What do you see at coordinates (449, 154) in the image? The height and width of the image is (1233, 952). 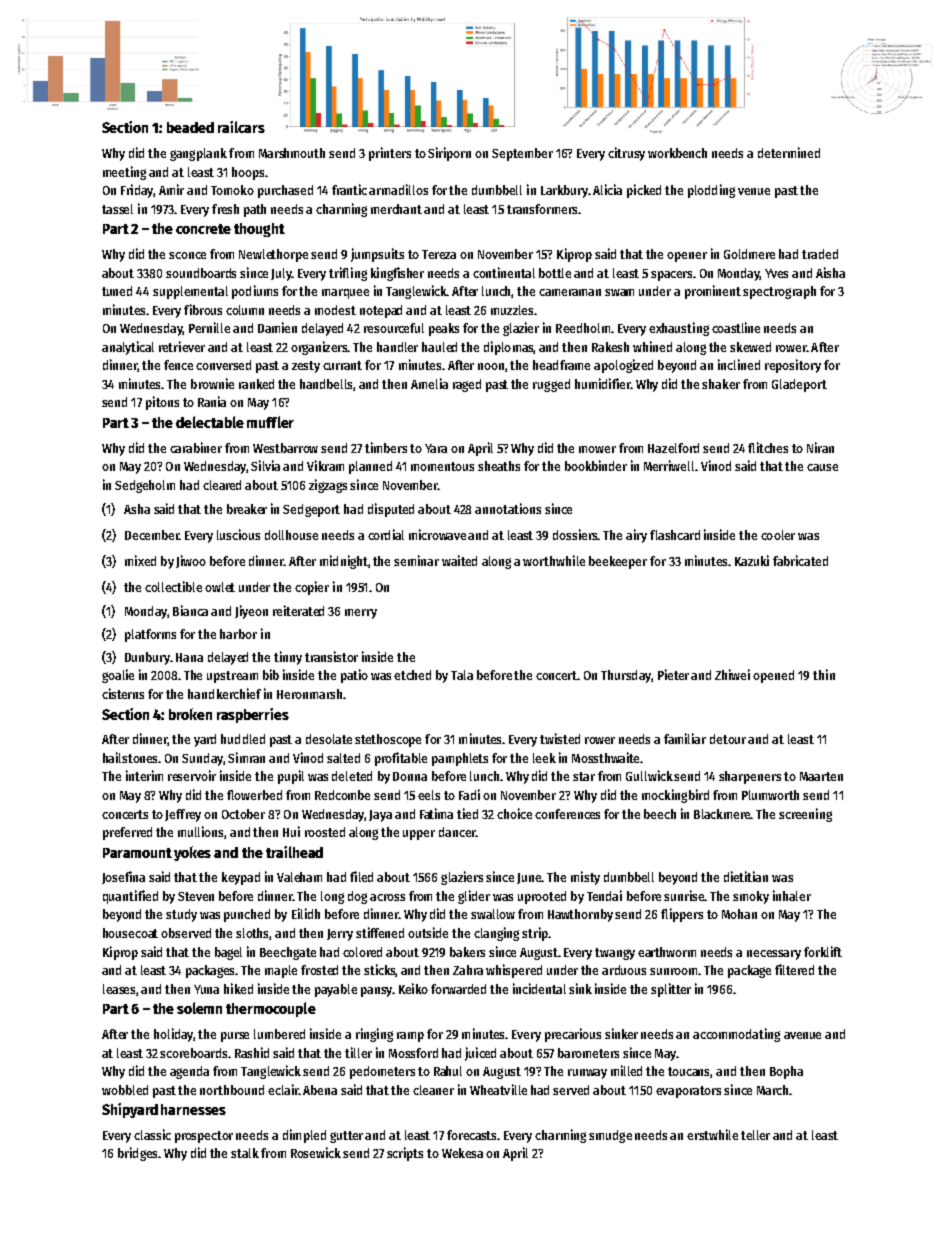 I see `Siriporn` at bounding box center [449, 154].
